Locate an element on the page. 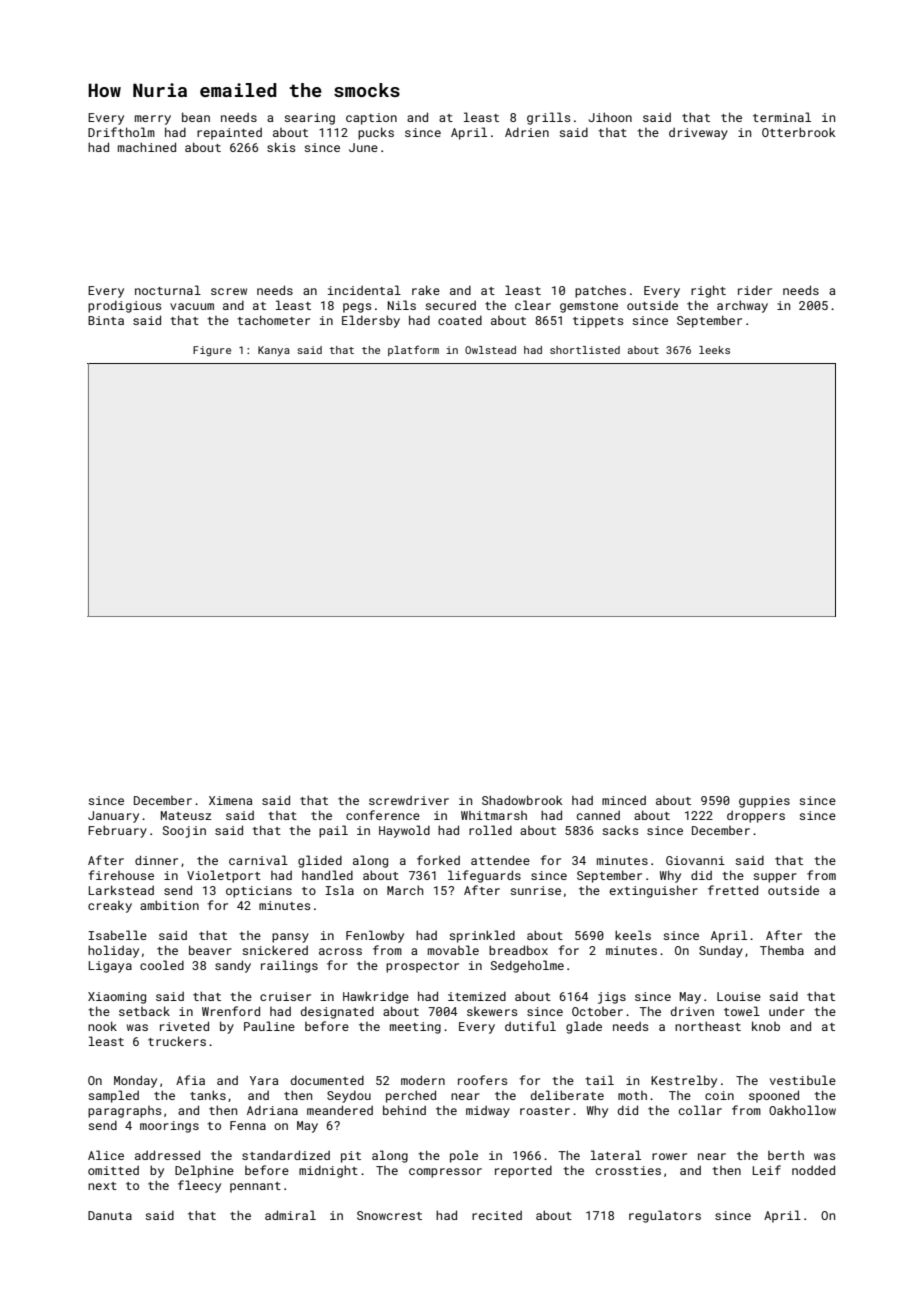  under is located at coordinates (787, 1011).
